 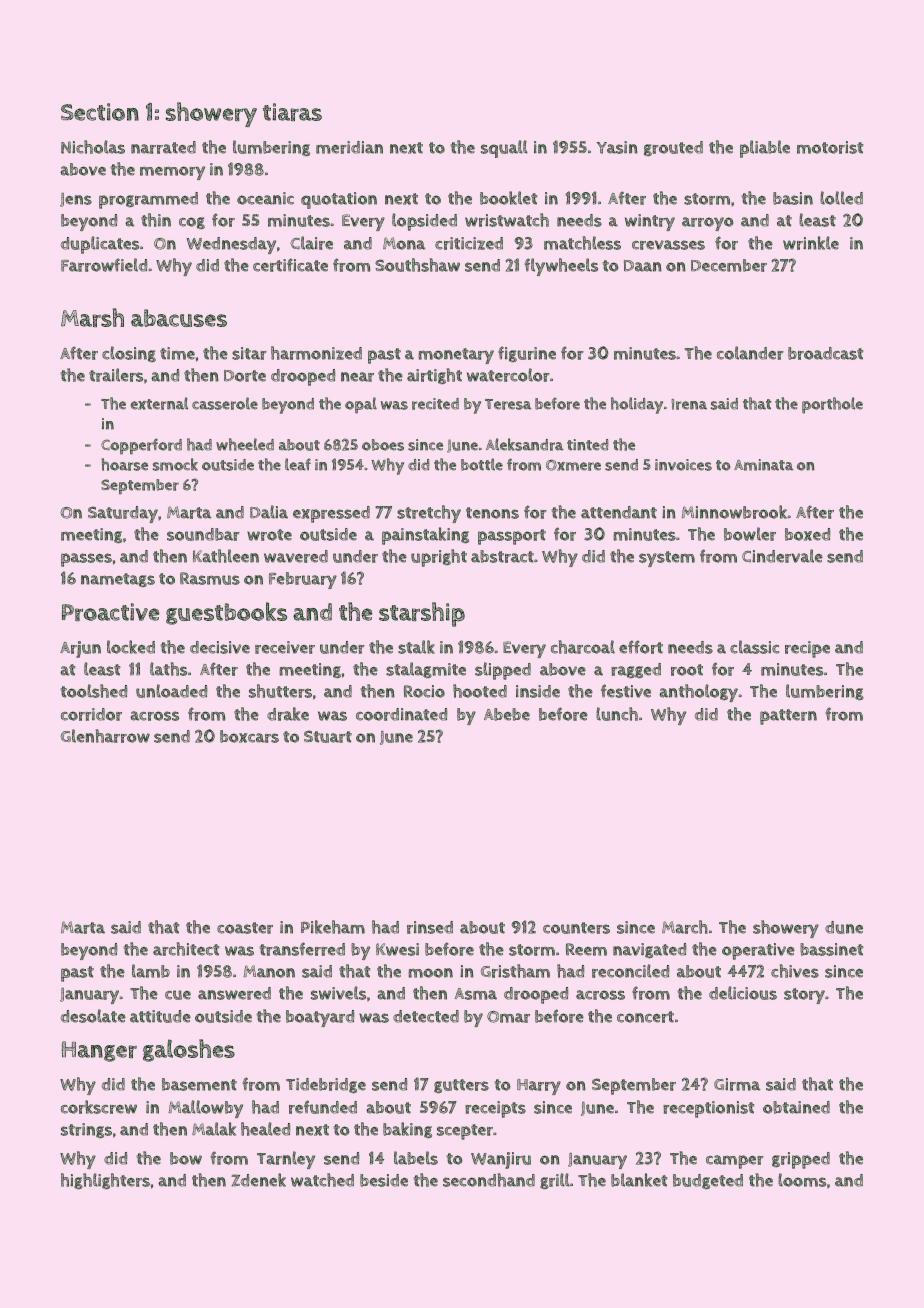 I want to click on passport, so click(x=512, y=537).
